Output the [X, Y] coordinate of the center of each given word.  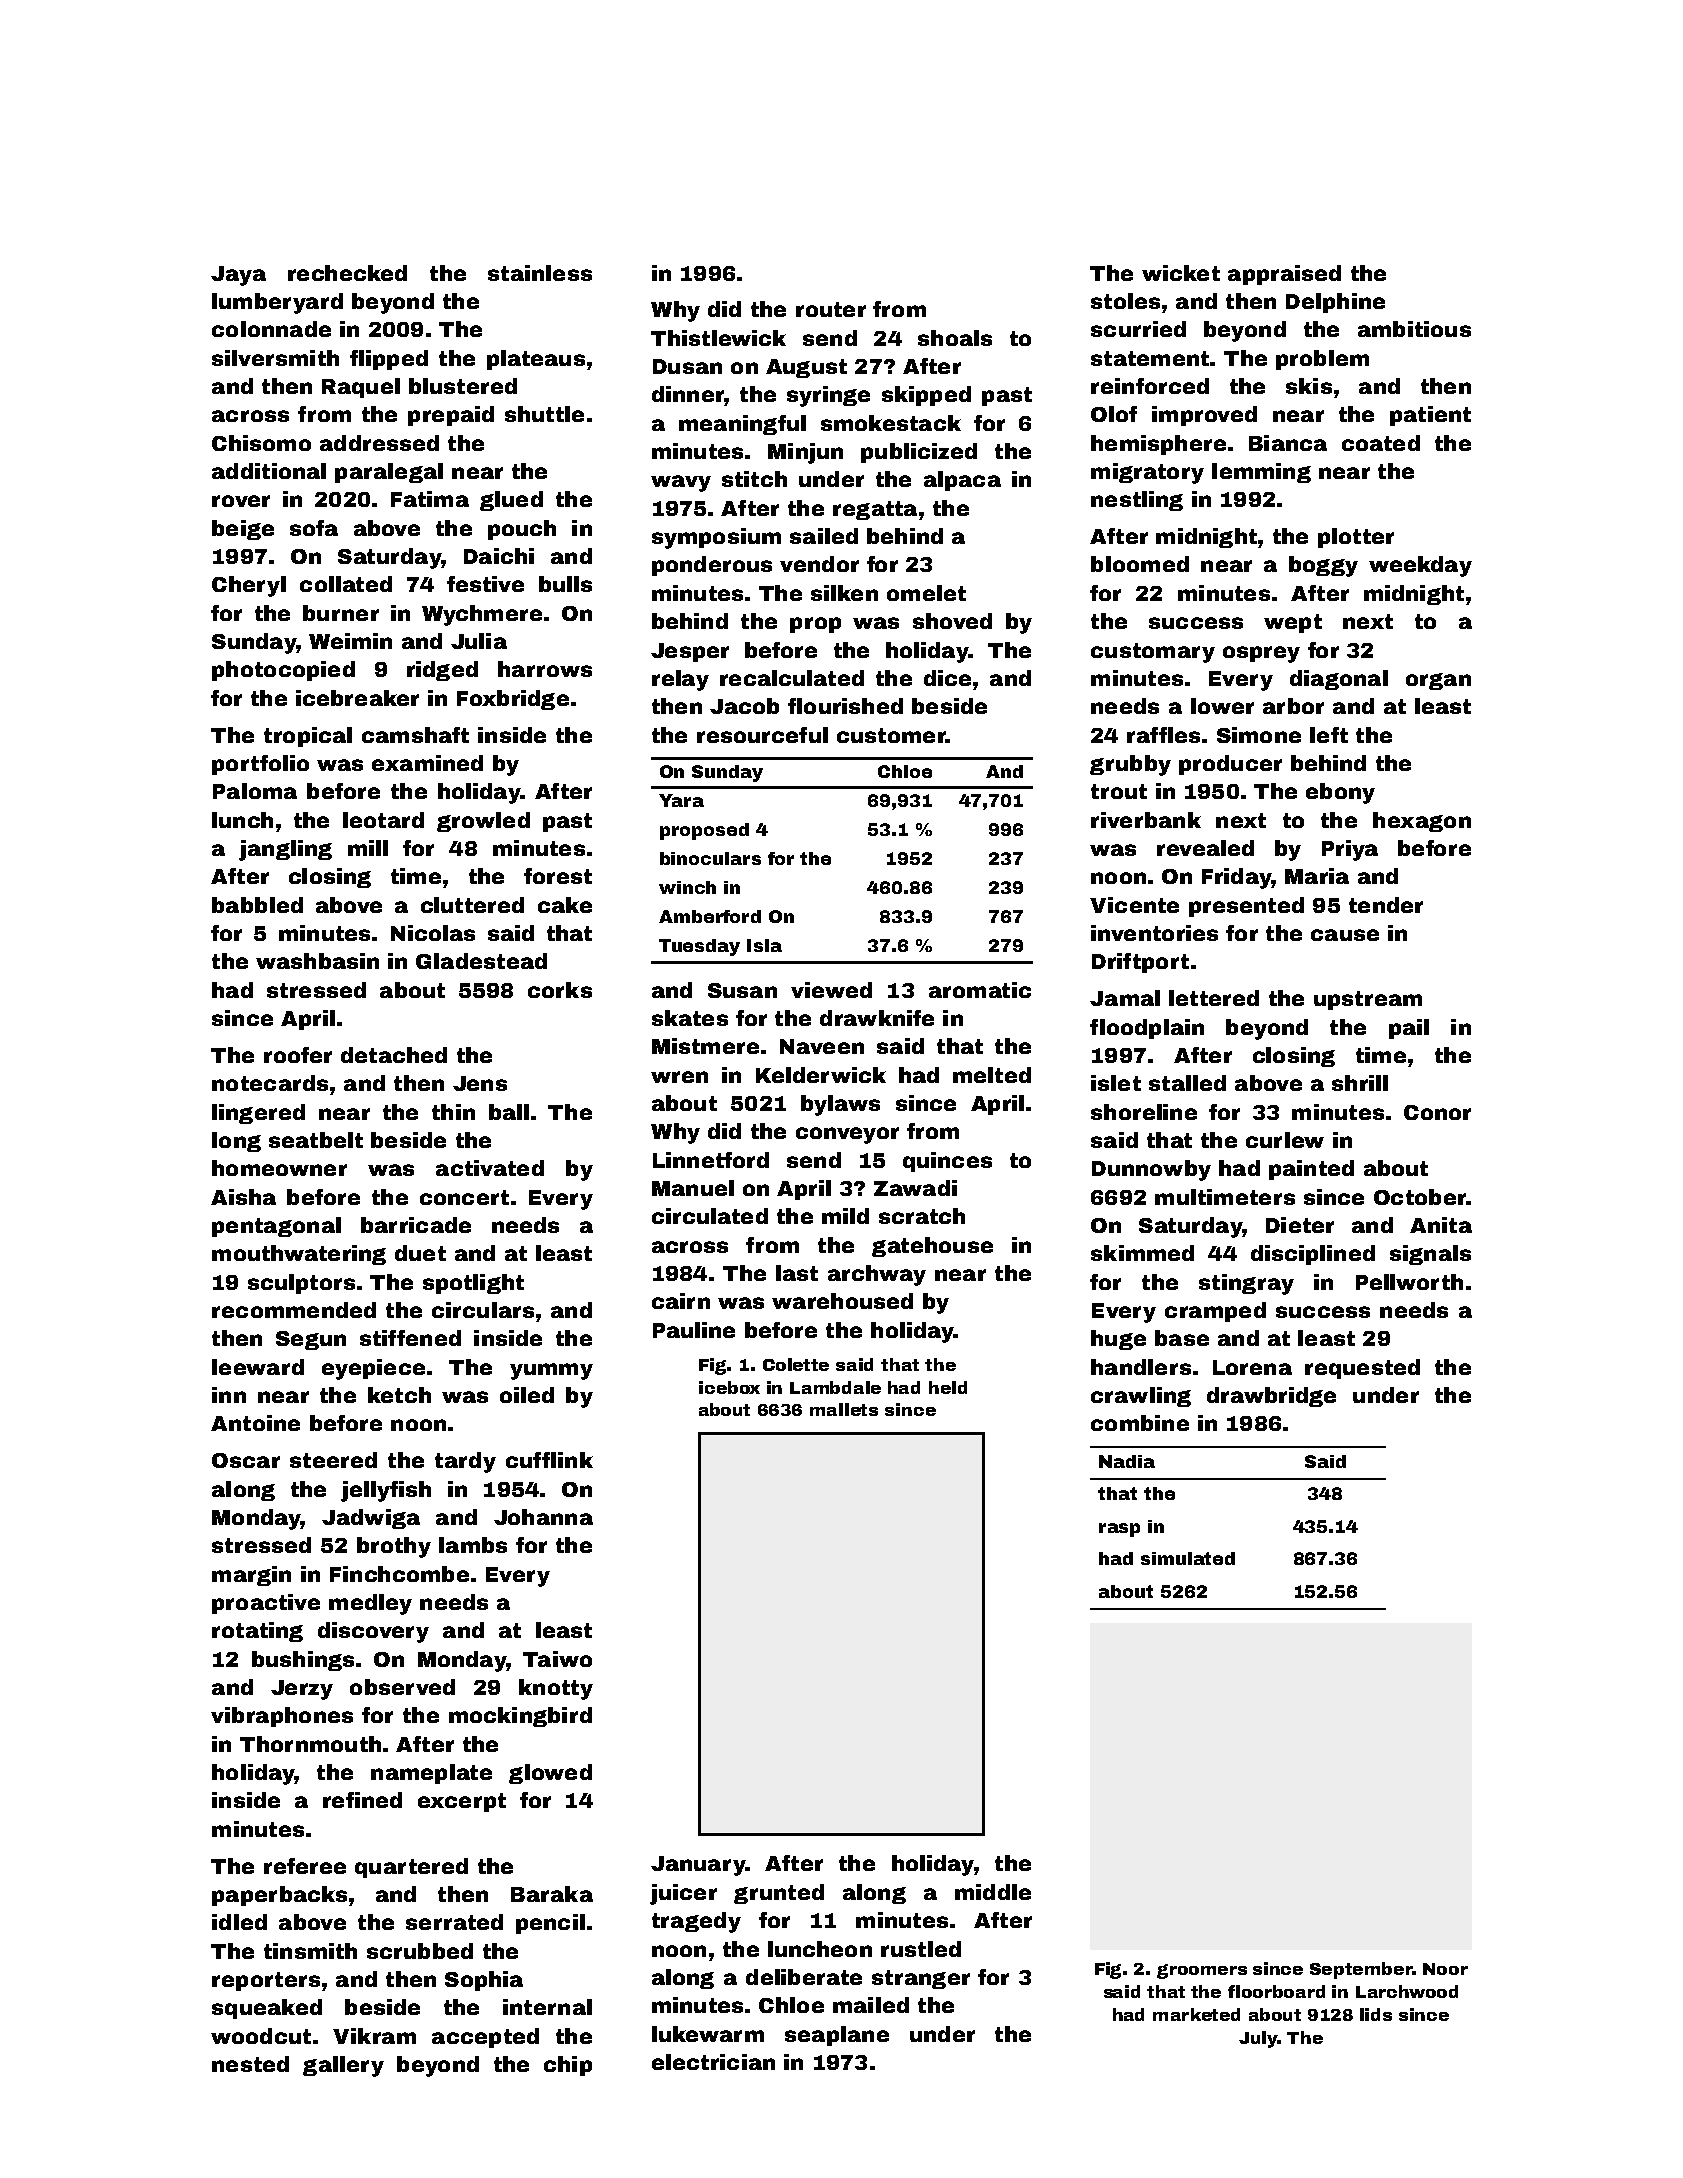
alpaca [962, 481]
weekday [1420, 566]
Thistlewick [718, 338]
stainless [540, 273]
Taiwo [557, 1659]
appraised [1284, 275]
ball [509, 1112]
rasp [1119, 1530]
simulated [1188, 1558]
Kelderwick [821, 1075]
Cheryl [249, 586]
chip [568, 2066]
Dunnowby [1151, 1170]
